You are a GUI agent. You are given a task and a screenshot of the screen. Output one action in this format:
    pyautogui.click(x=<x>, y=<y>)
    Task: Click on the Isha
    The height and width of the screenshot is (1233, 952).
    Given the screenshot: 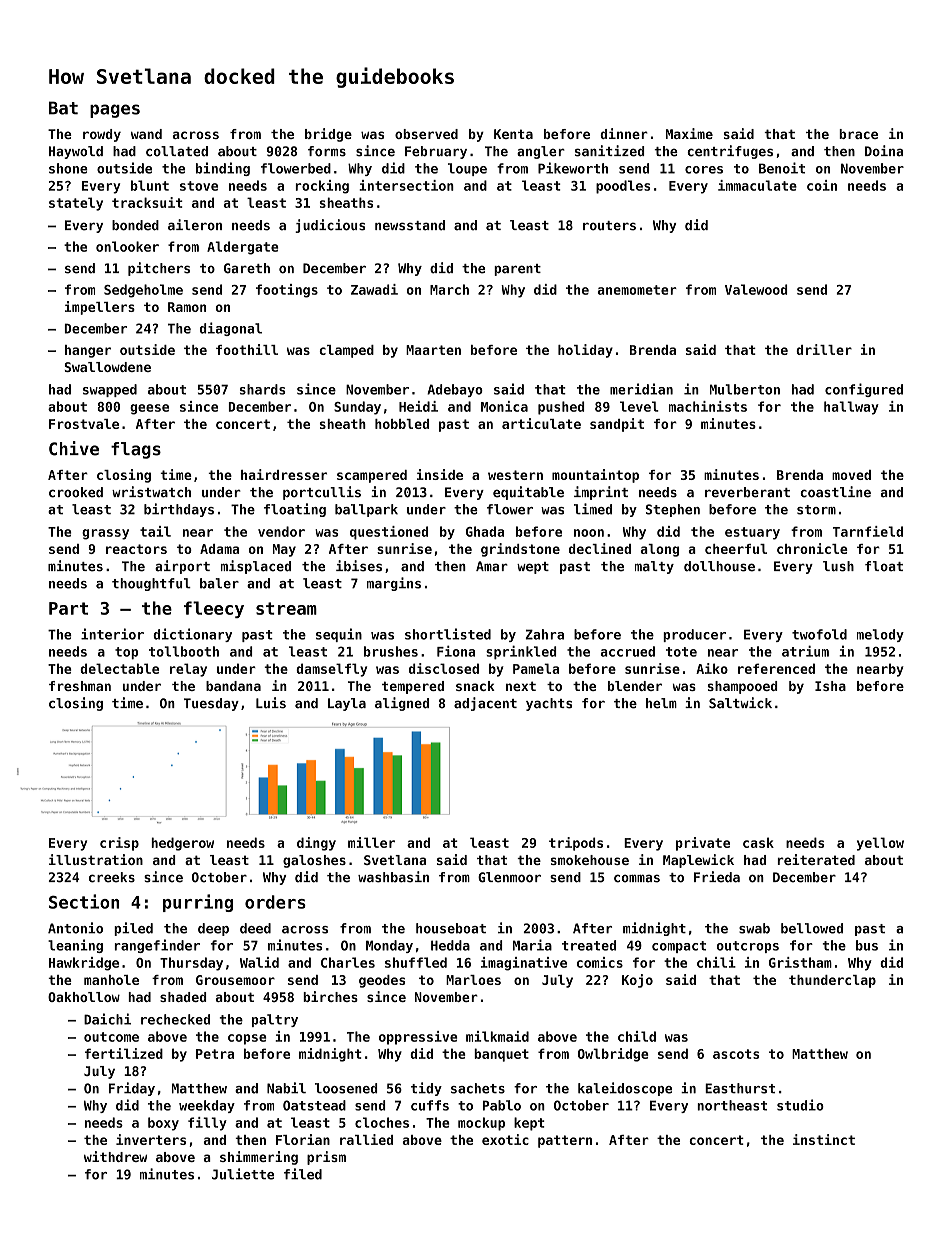 What is the action you would take?
    pyautogui.click(x=830, y=686)
